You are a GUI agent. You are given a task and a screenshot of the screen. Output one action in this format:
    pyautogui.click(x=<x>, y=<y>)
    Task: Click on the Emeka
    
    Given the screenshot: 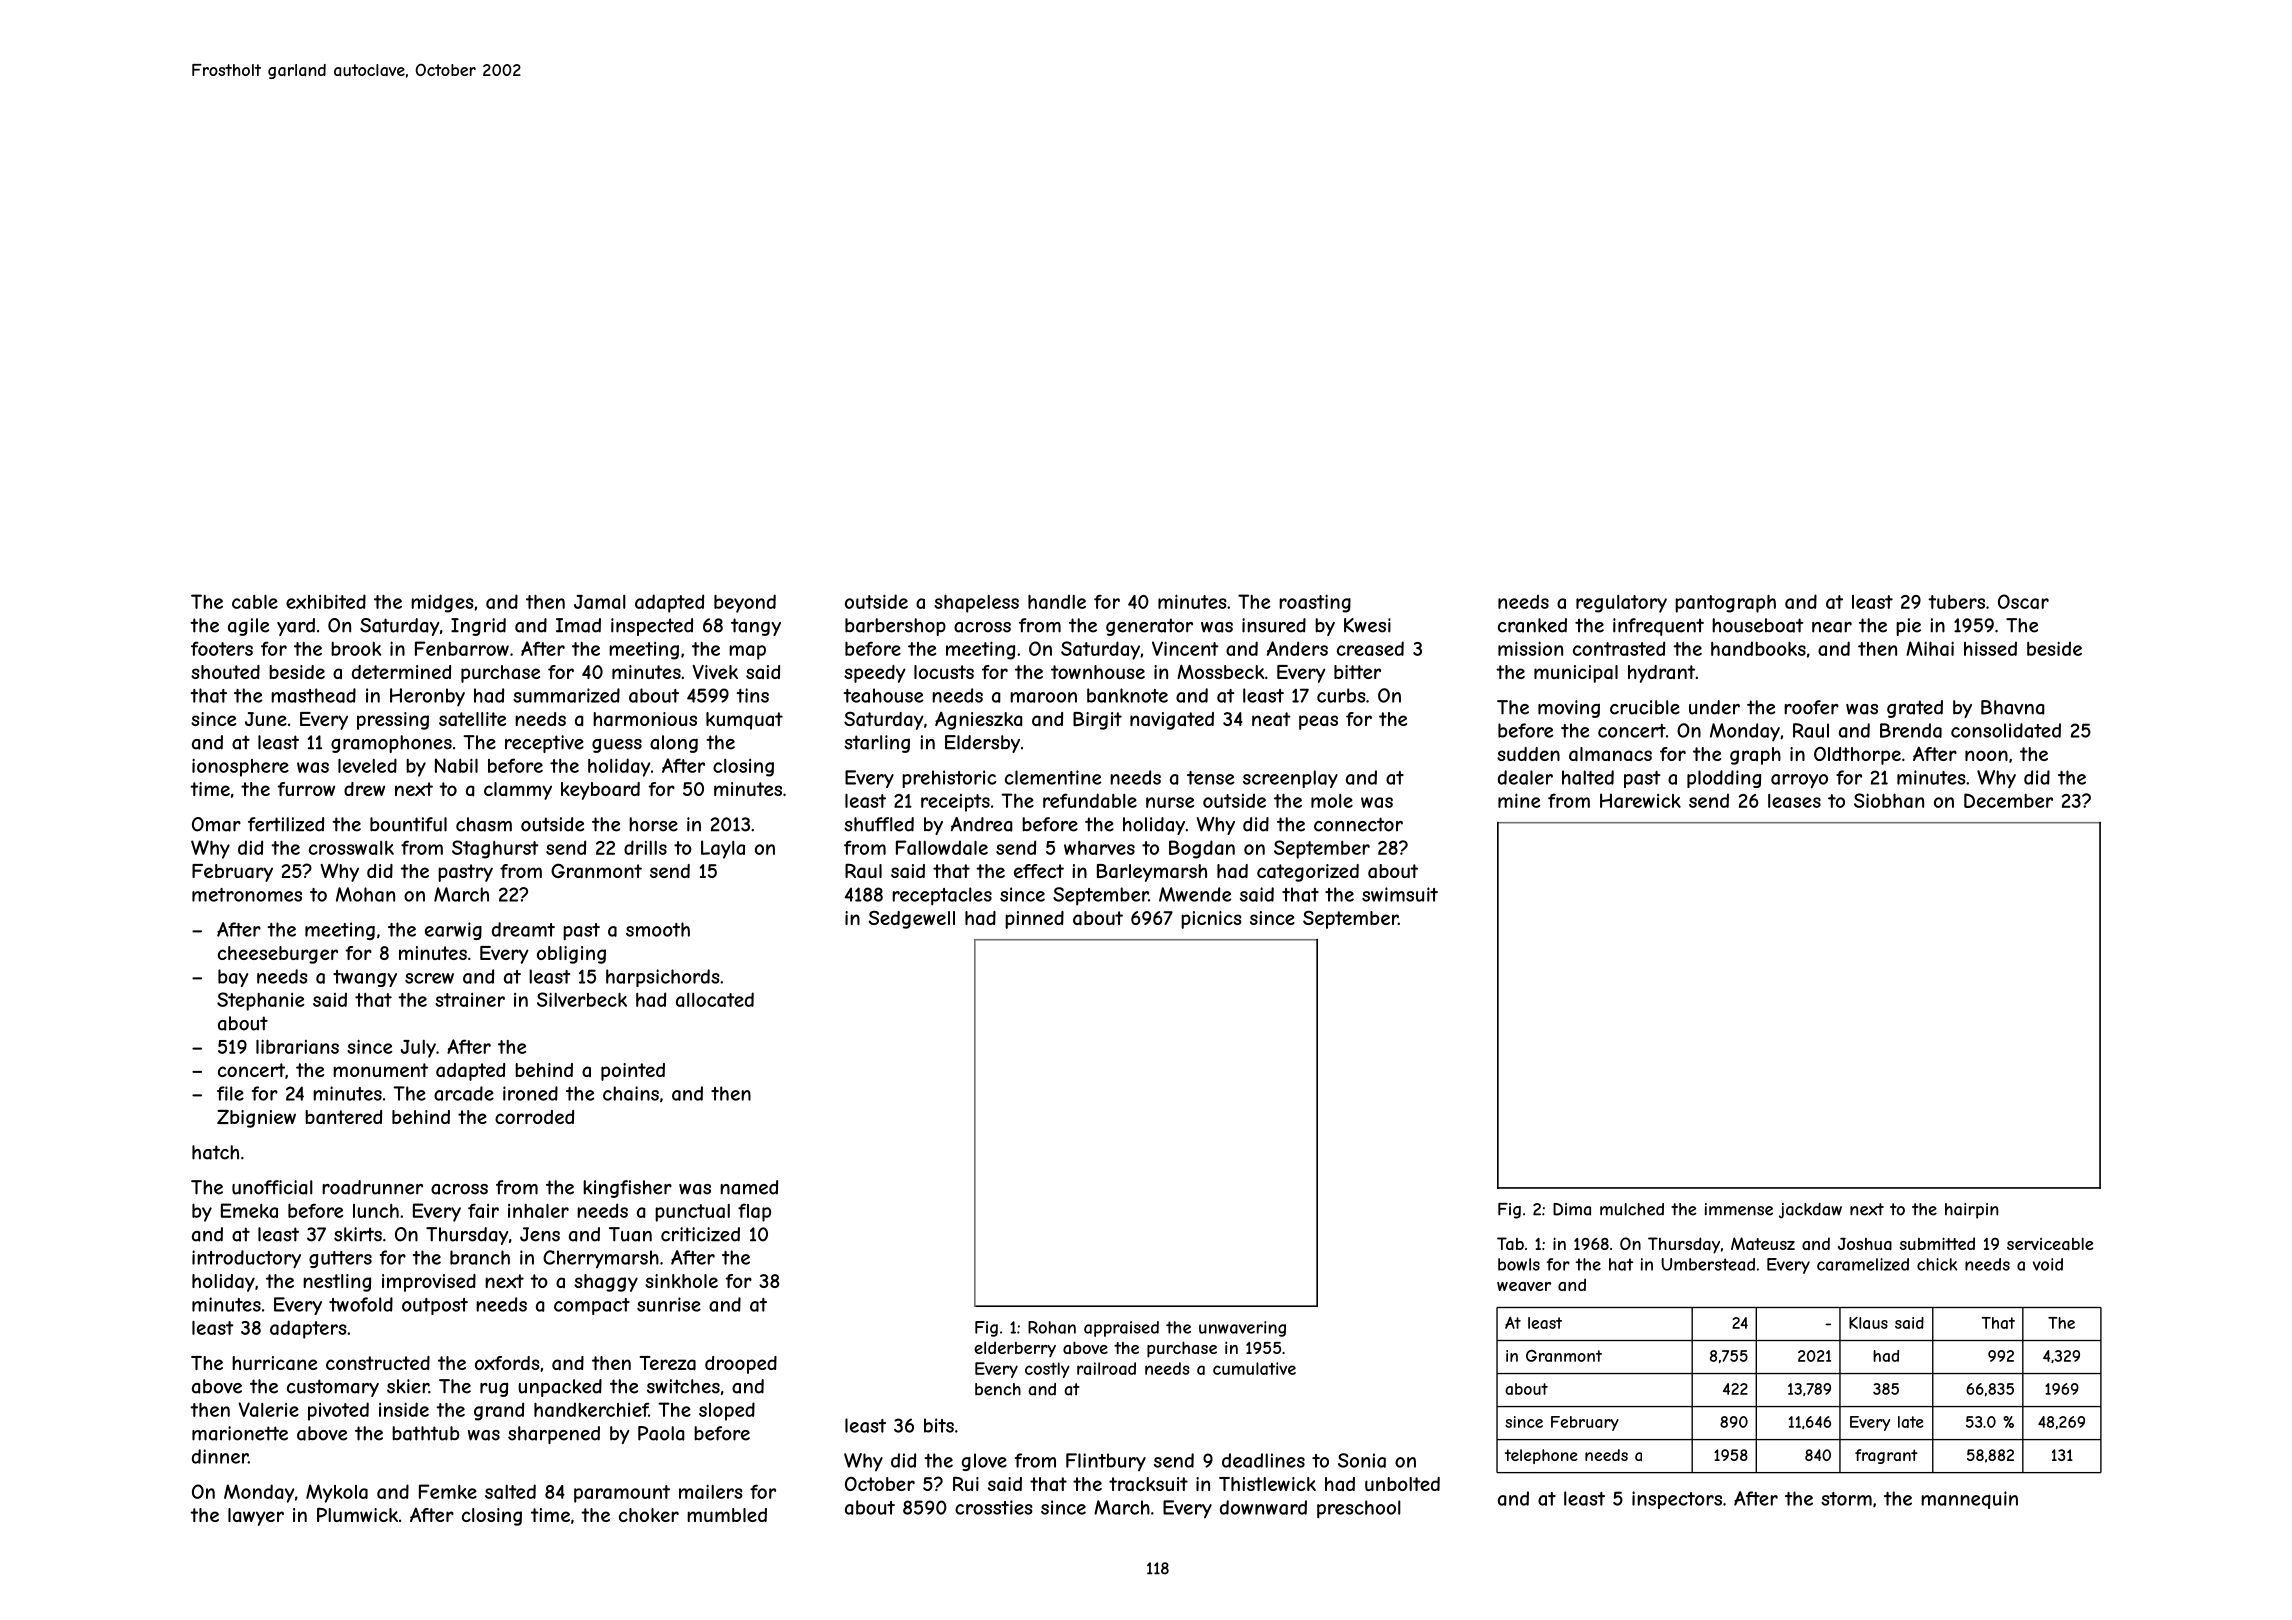 What is the action you would take?
    pyautogui.click(x=249, y=1210)
